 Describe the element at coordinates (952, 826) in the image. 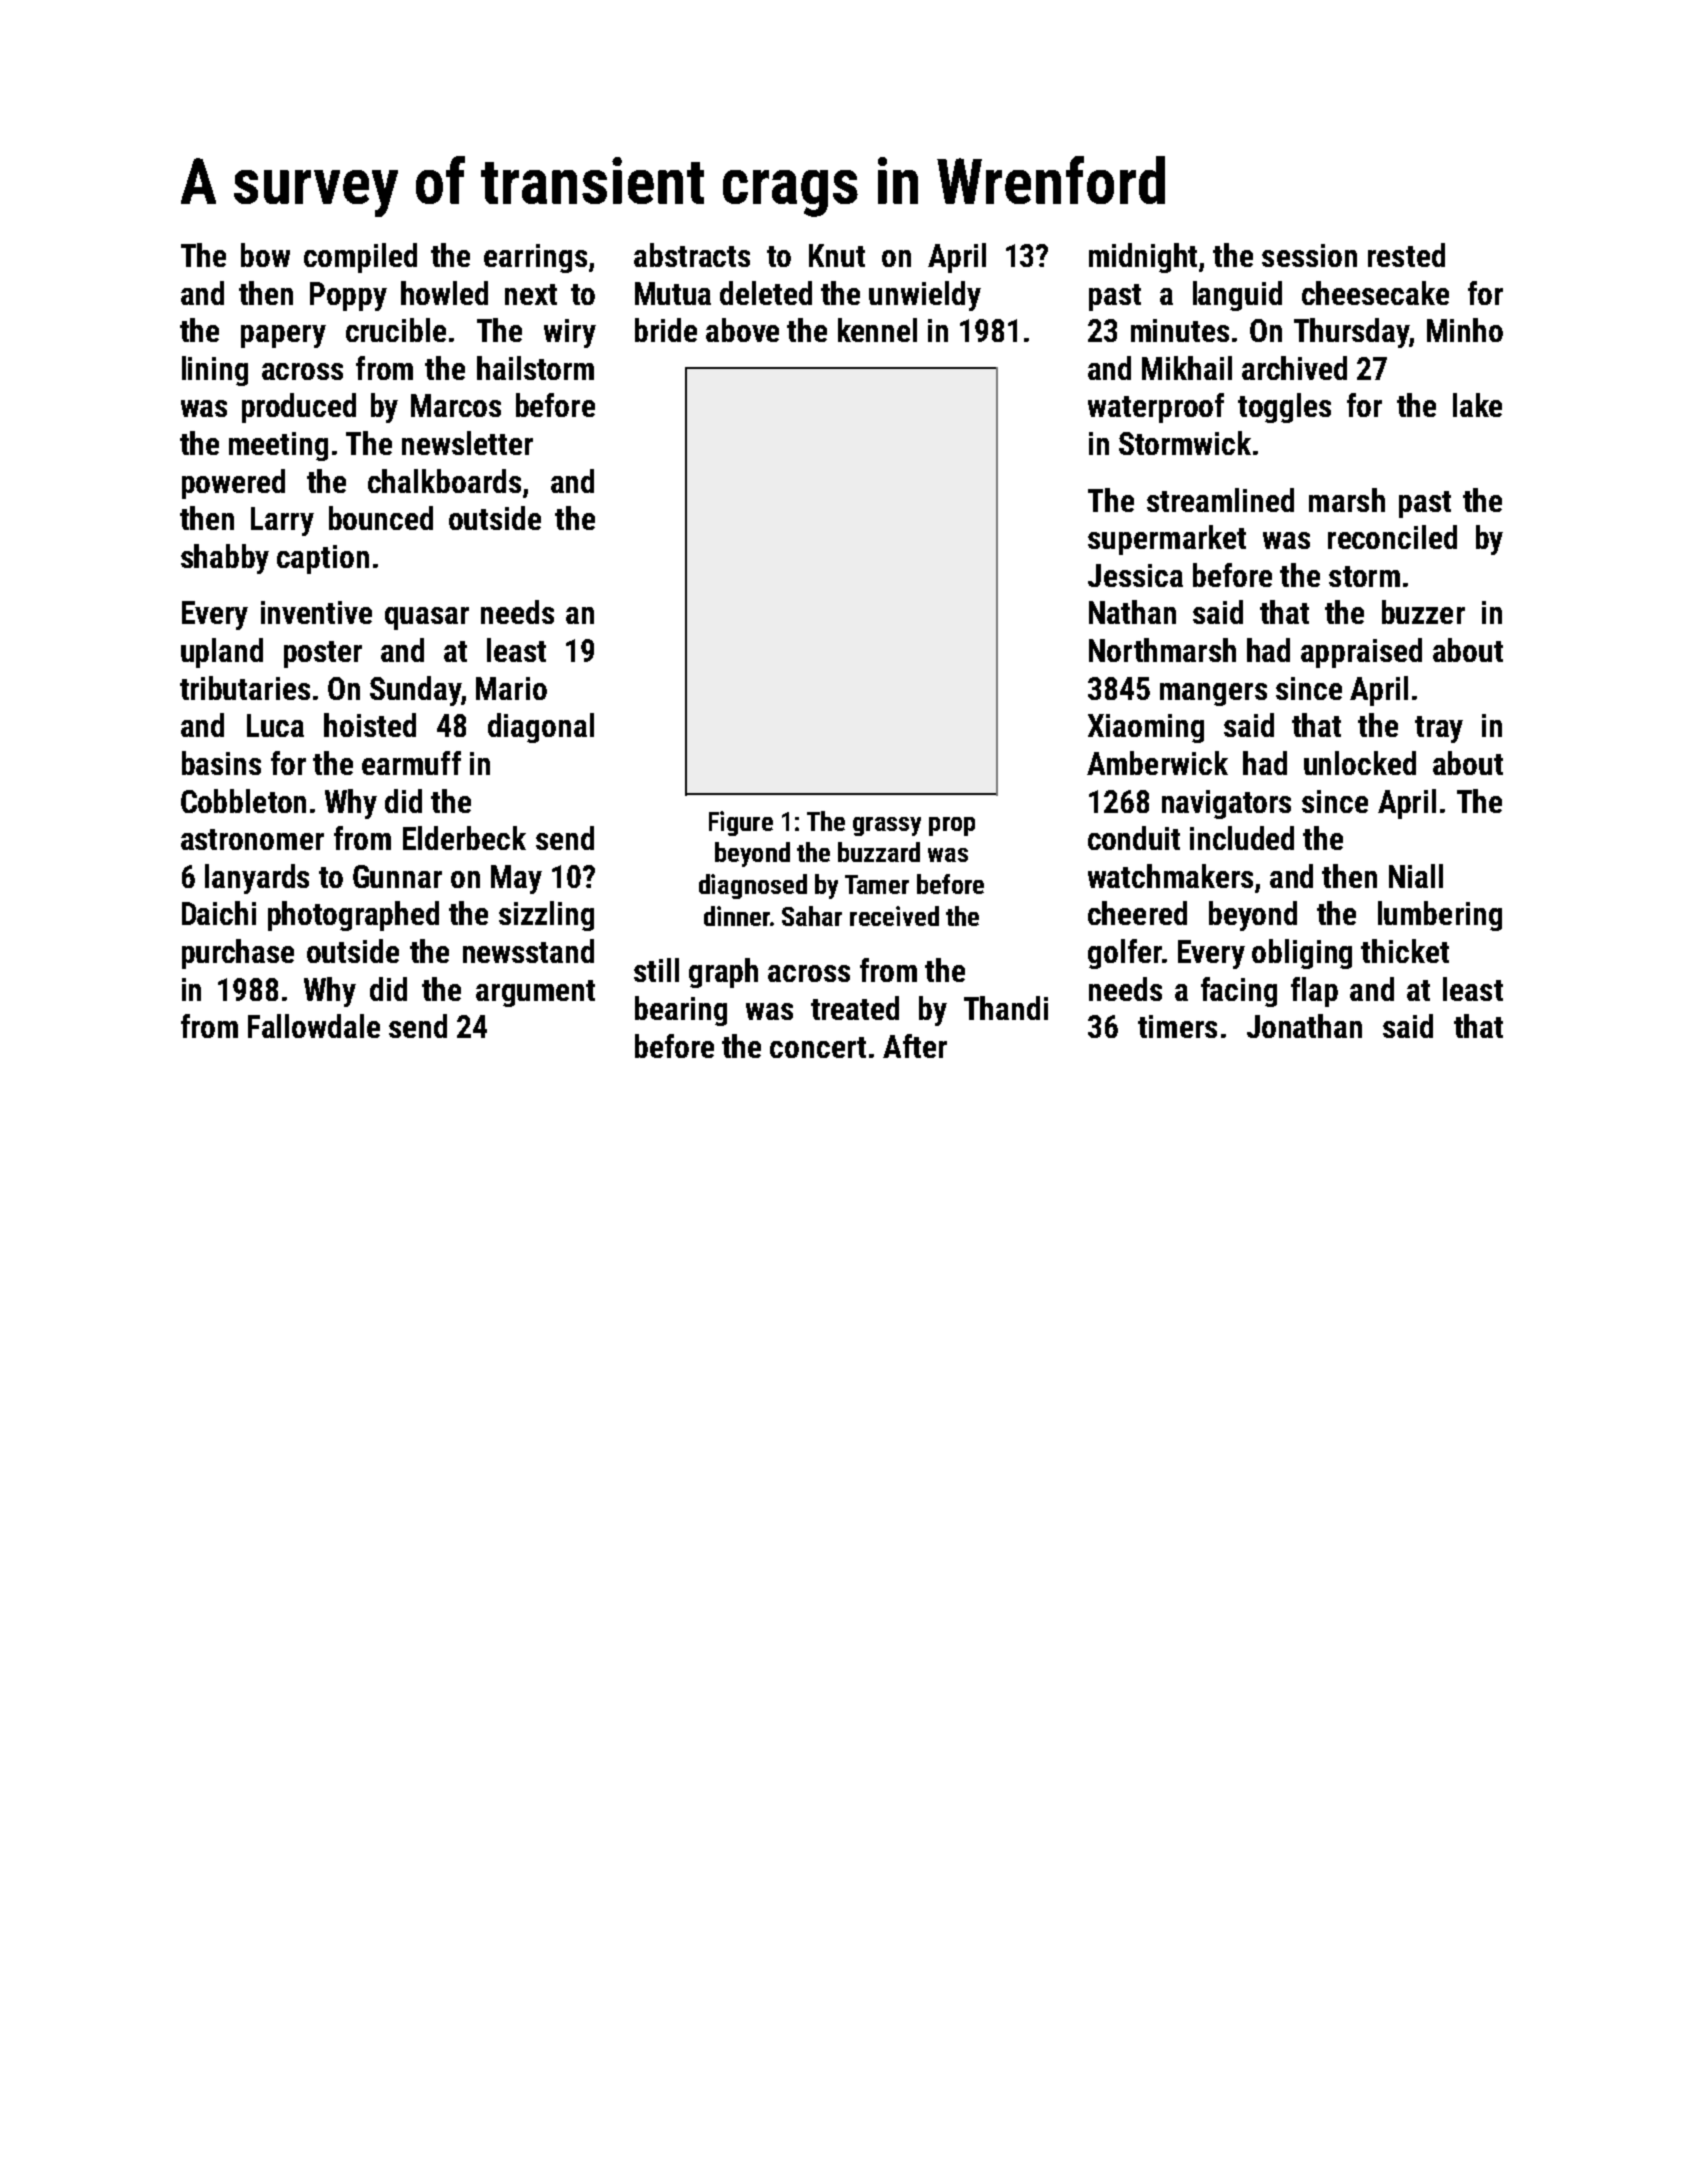

I see `prop` at that location.
